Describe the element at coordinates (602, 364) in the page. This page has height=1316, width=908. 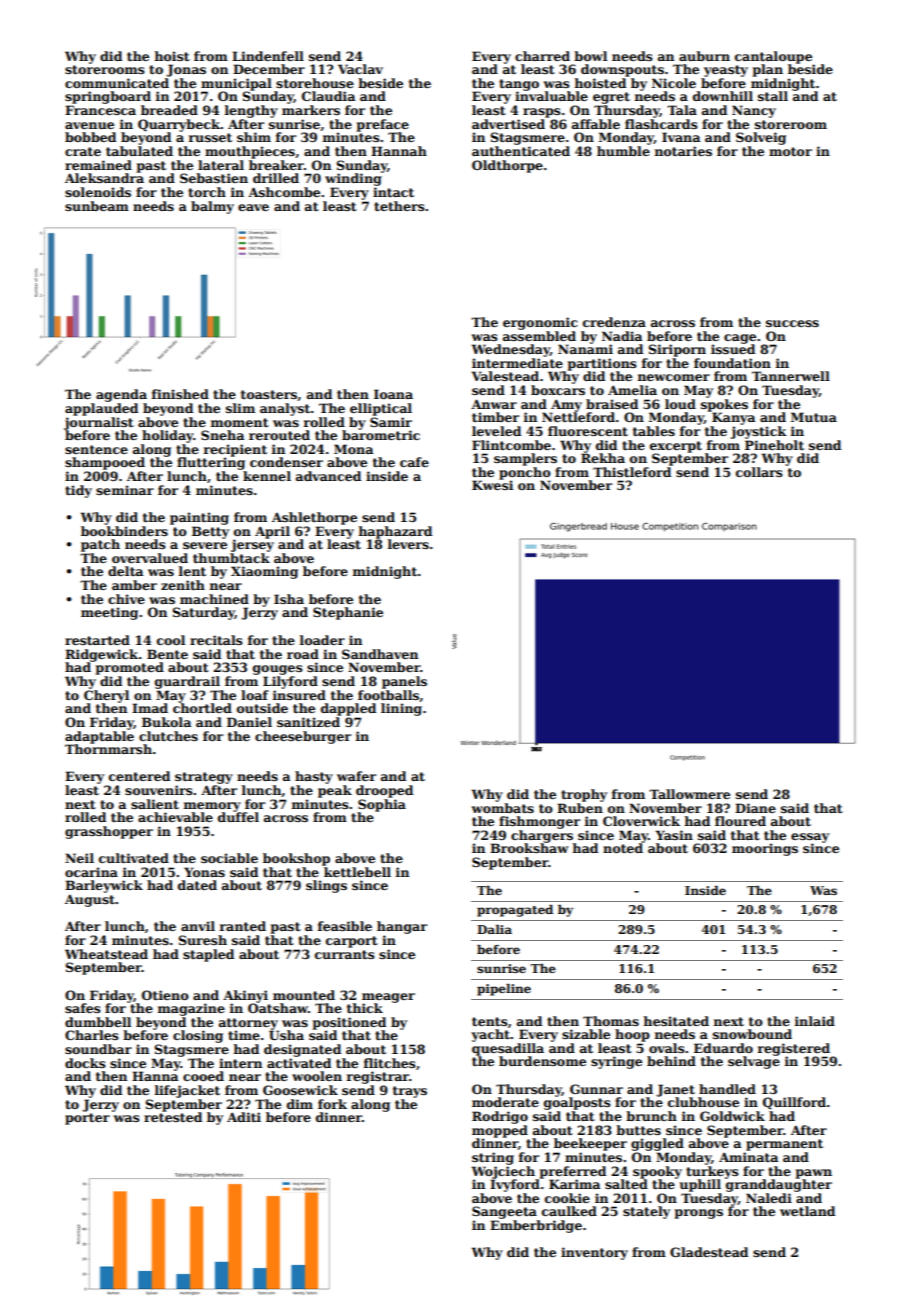
I see `partitions` at that location.
